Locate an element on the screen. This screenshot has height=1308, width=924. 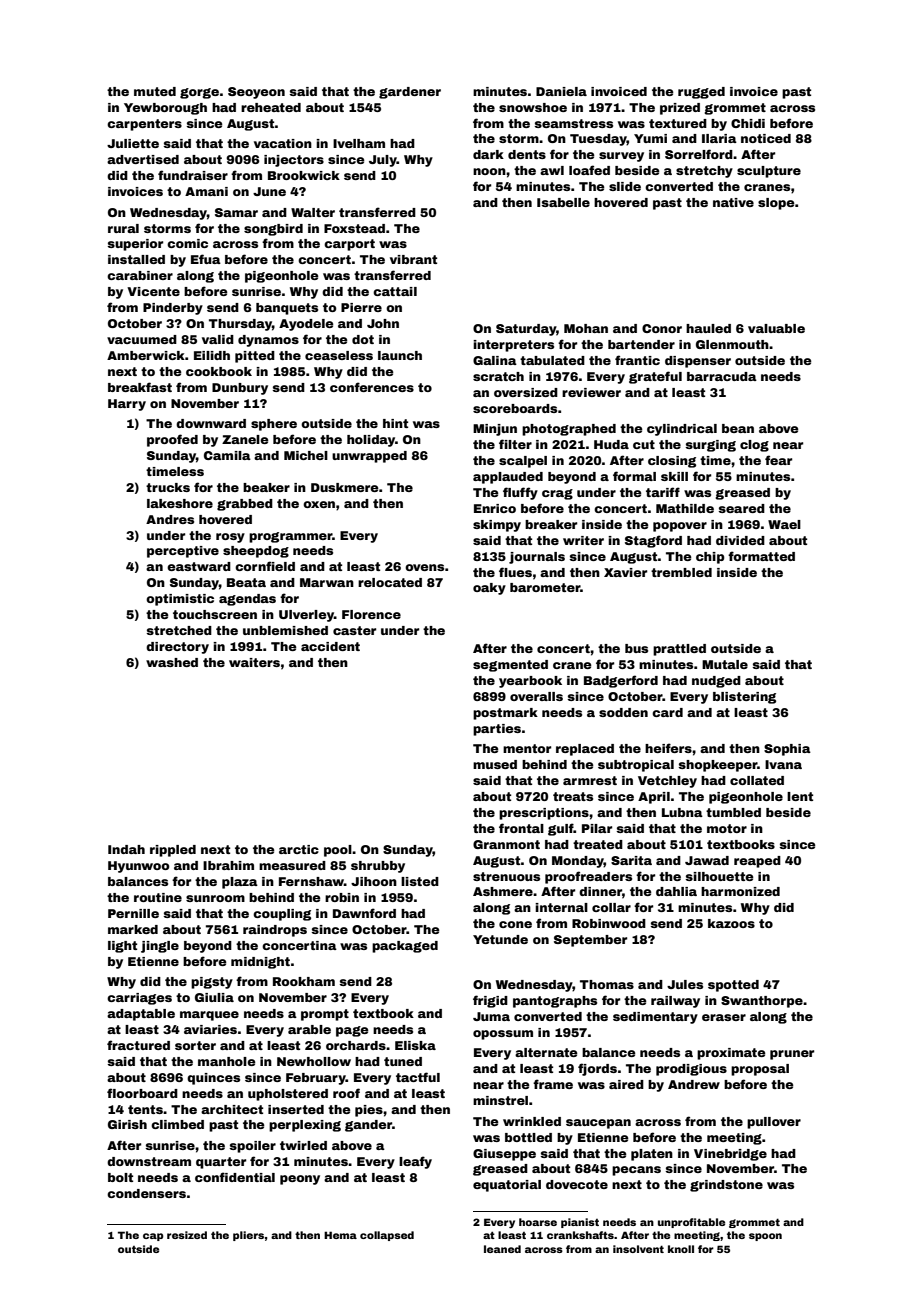
Isabelle is located at coordinates (563, 202).
